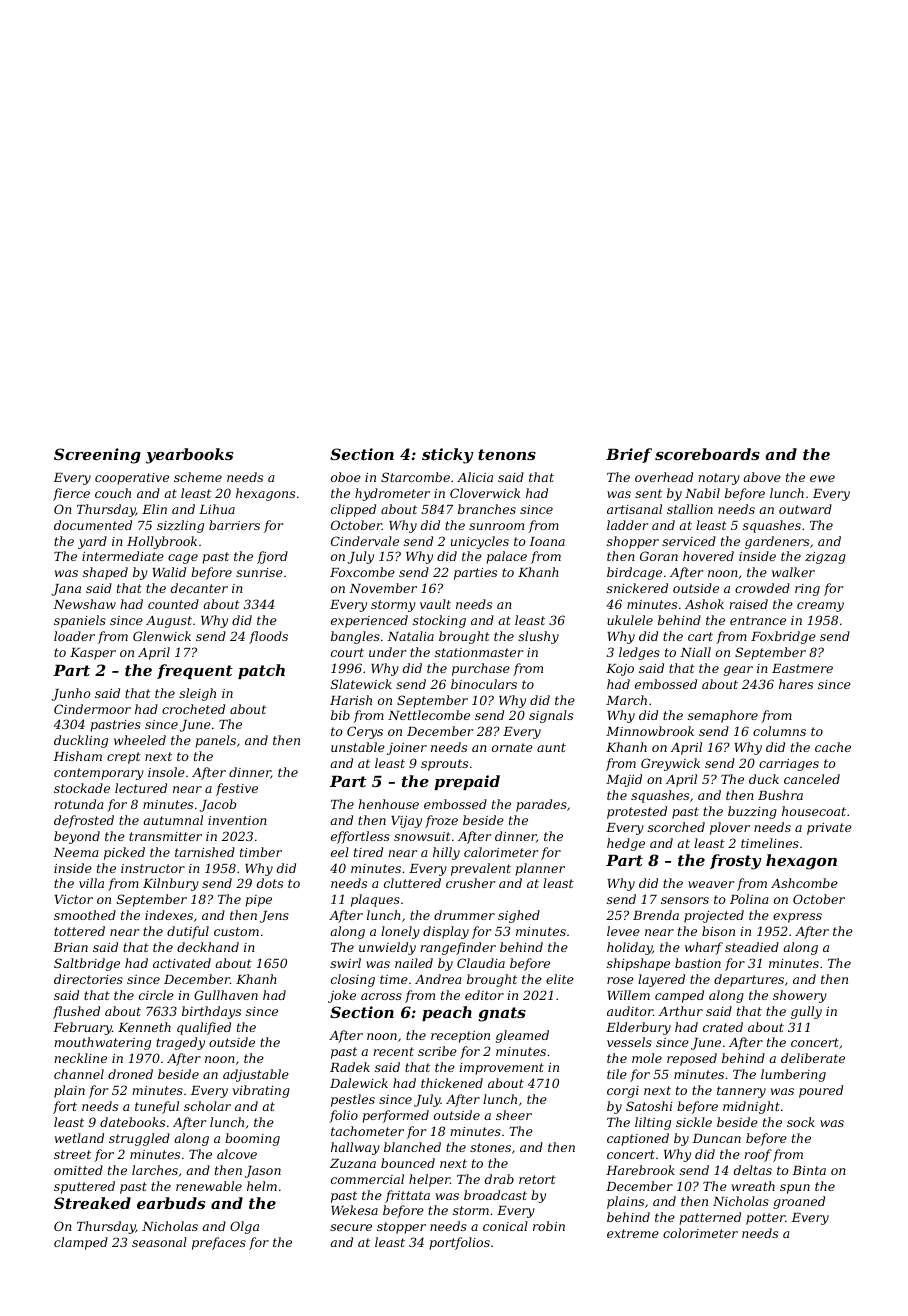 This document has height=1316, width=908. I want to click on planner, so click(540, 869).
